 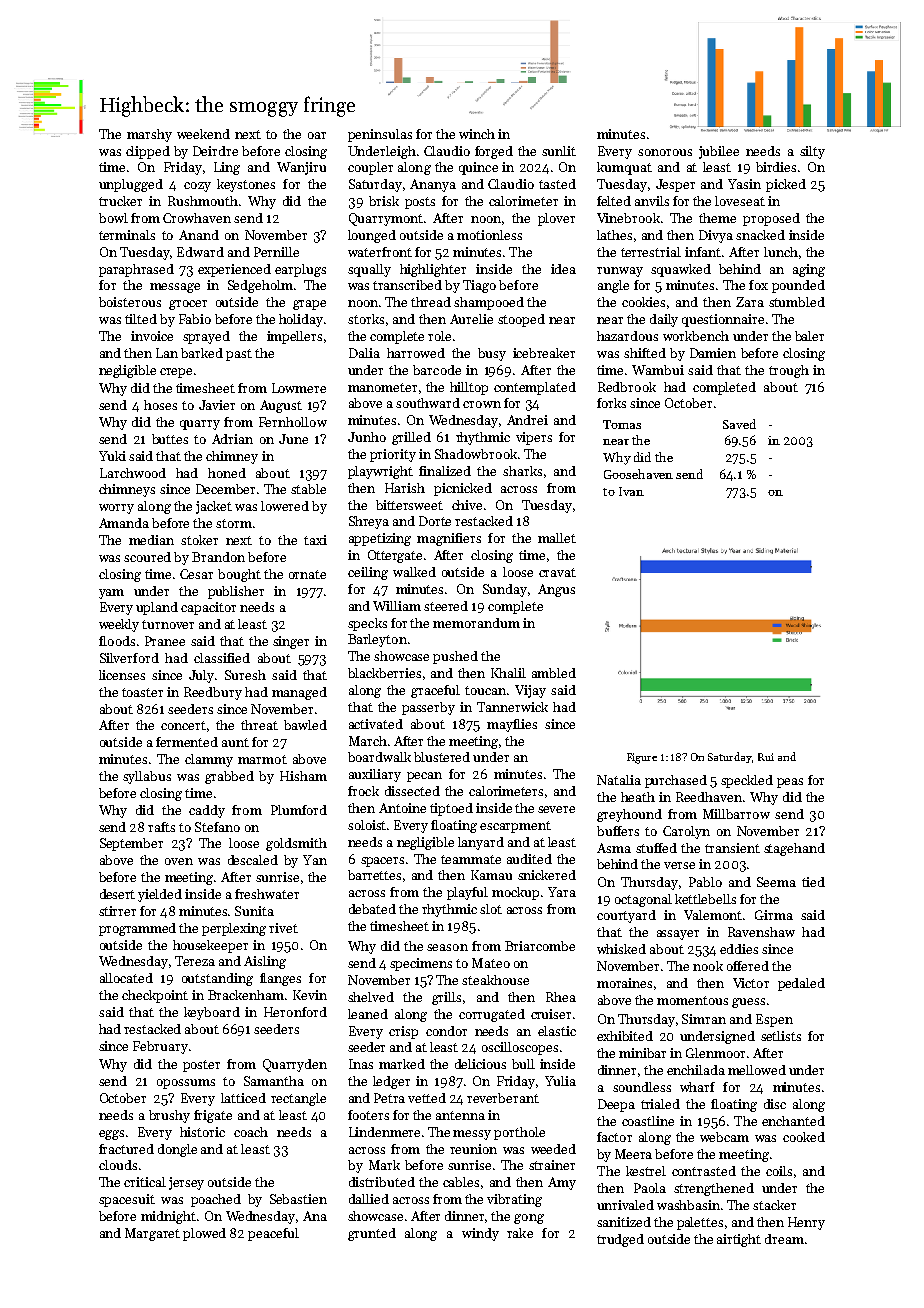 What do you see at coordinates (664, 320) in the screenshot?
I see `daily` at bounding box center [664, 320].
